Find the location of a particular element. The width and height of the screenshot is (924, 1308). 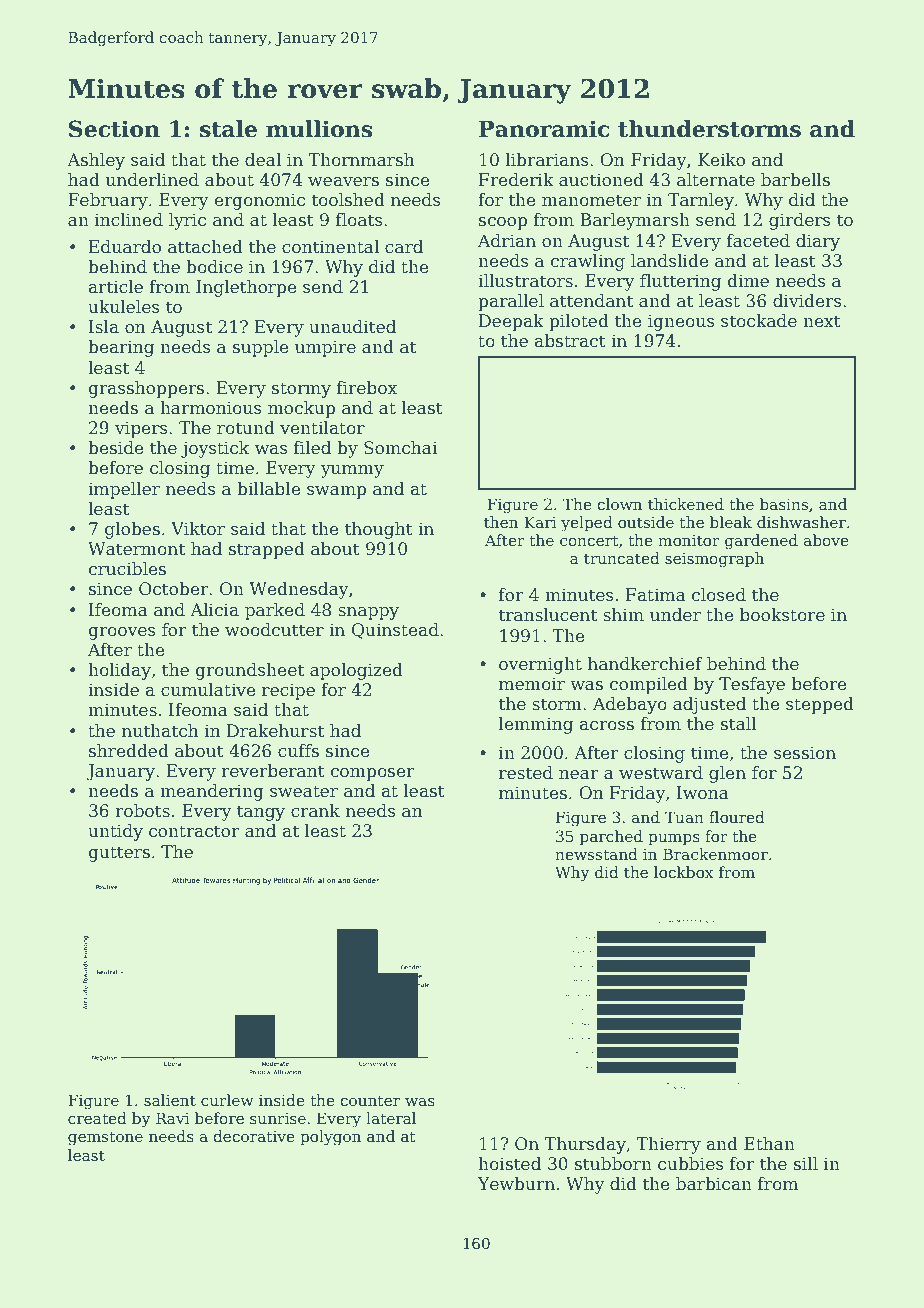

shredded is located at coordinates (129, 751).
